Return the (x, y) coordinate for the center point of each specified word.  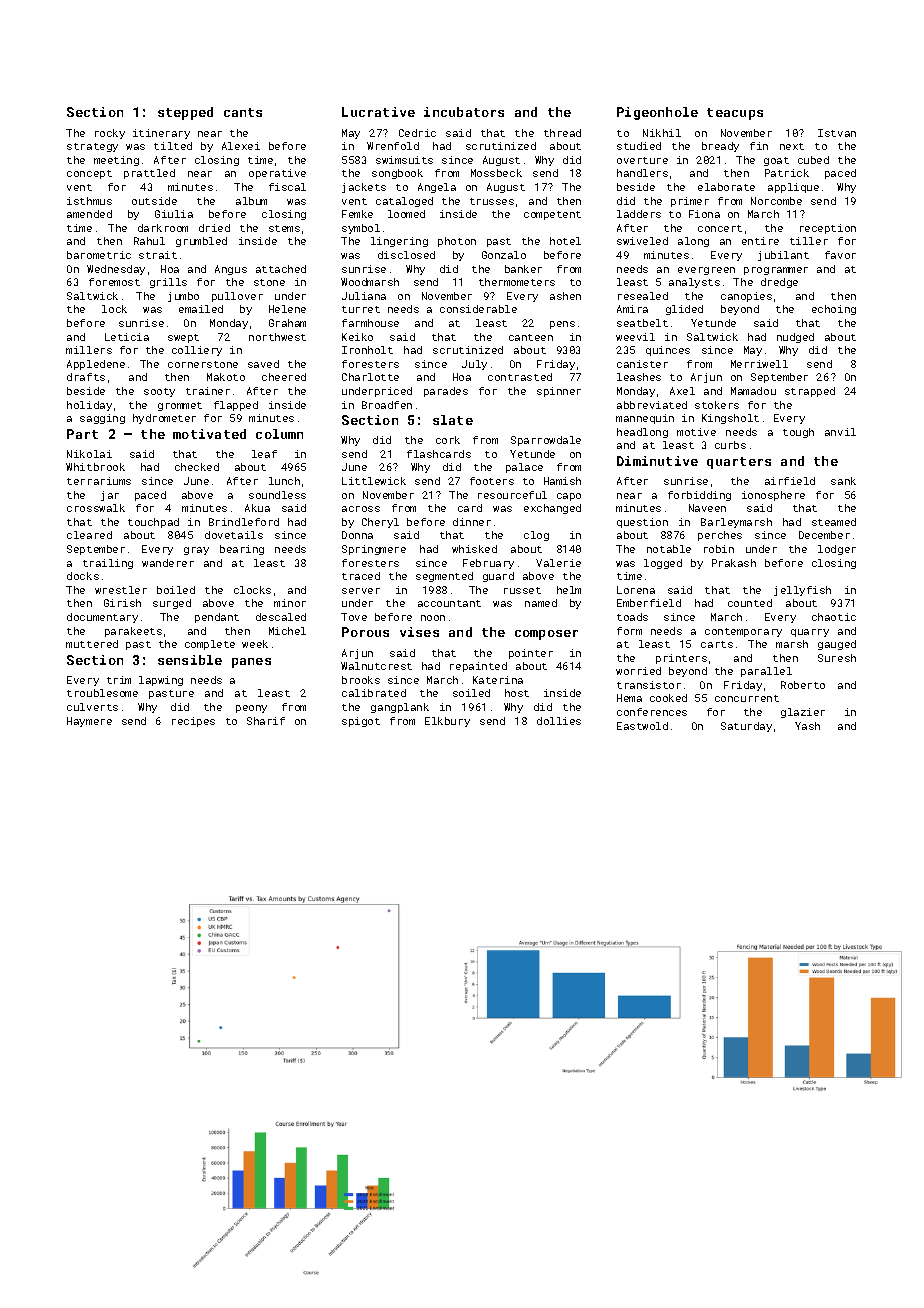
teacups (735, 114)
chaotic (834, 617)
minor (290, 603)
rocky (110, 134)
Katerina (498, 680)
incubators (464, 112)
